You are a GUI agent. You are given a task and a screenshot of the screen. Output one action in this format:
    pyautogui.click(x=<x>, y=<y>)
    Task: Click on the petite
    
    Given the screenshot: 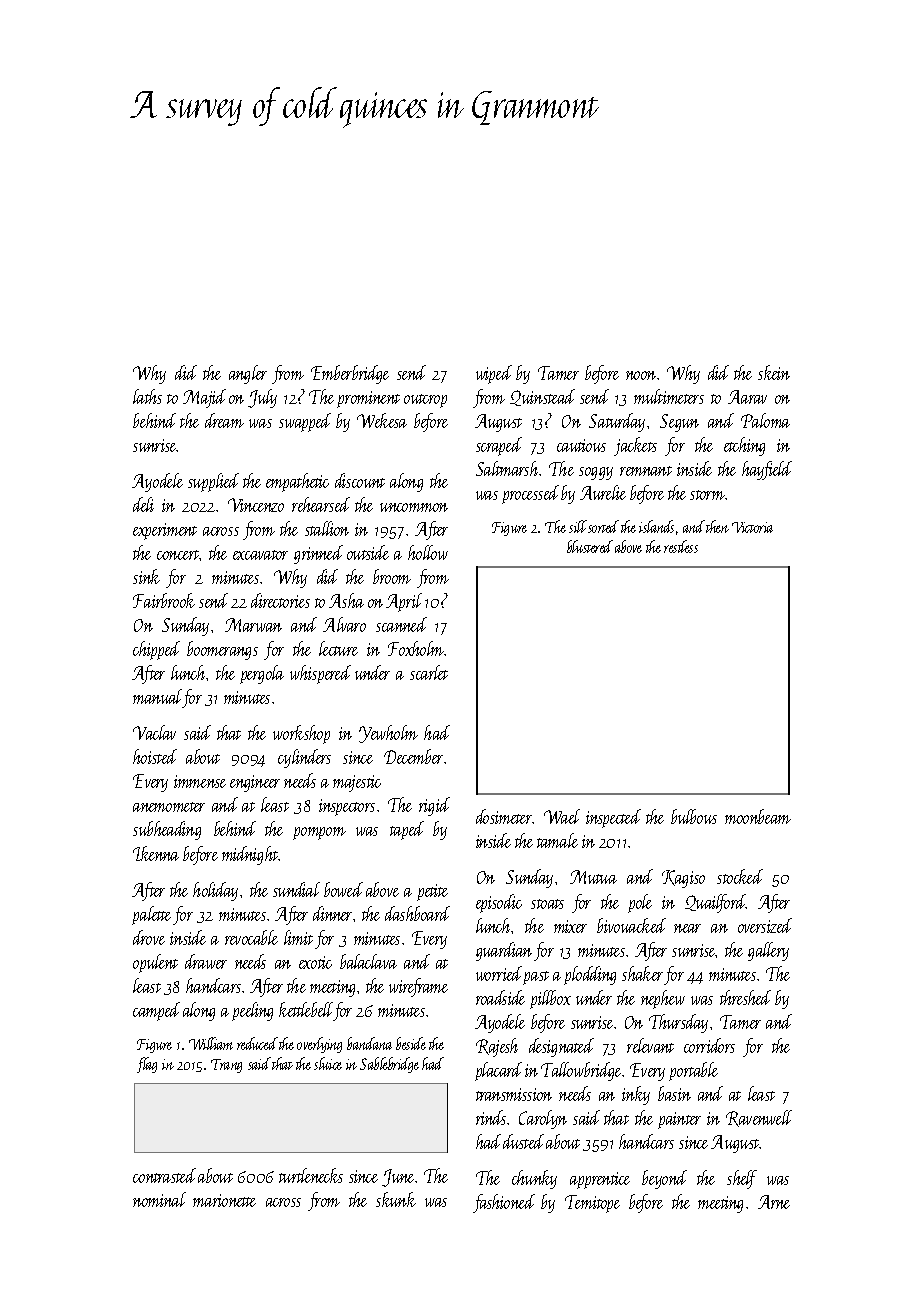 What is the action you would take?
    pyautogui.click(x=432, y=892)
